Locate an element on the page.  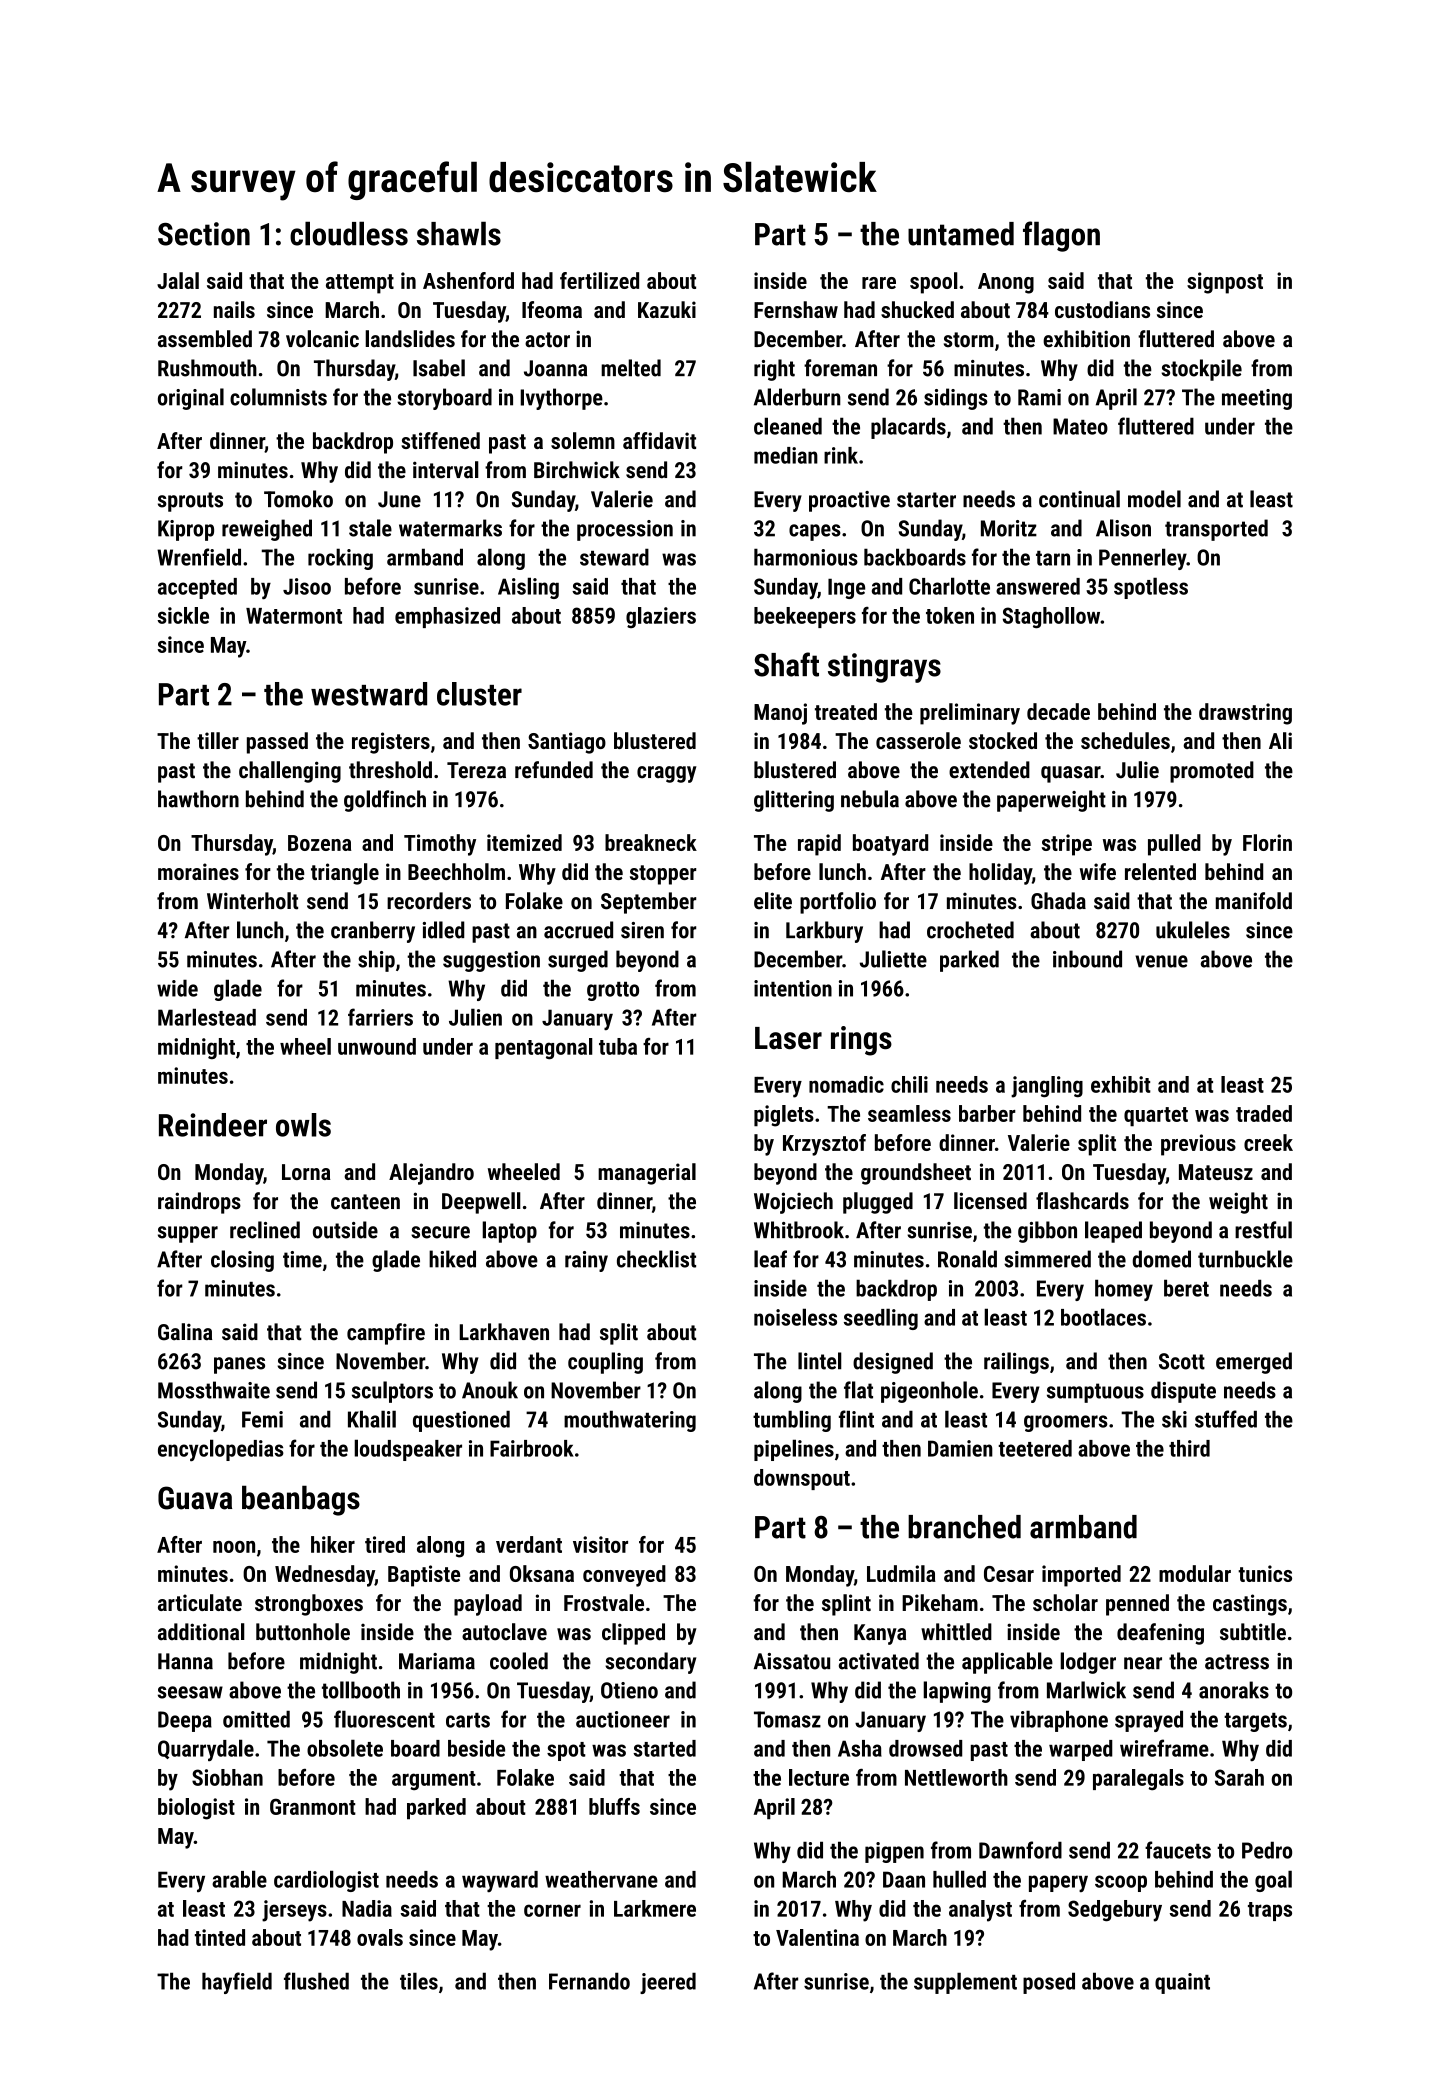
rocking is located at coordinates (340, 559).
